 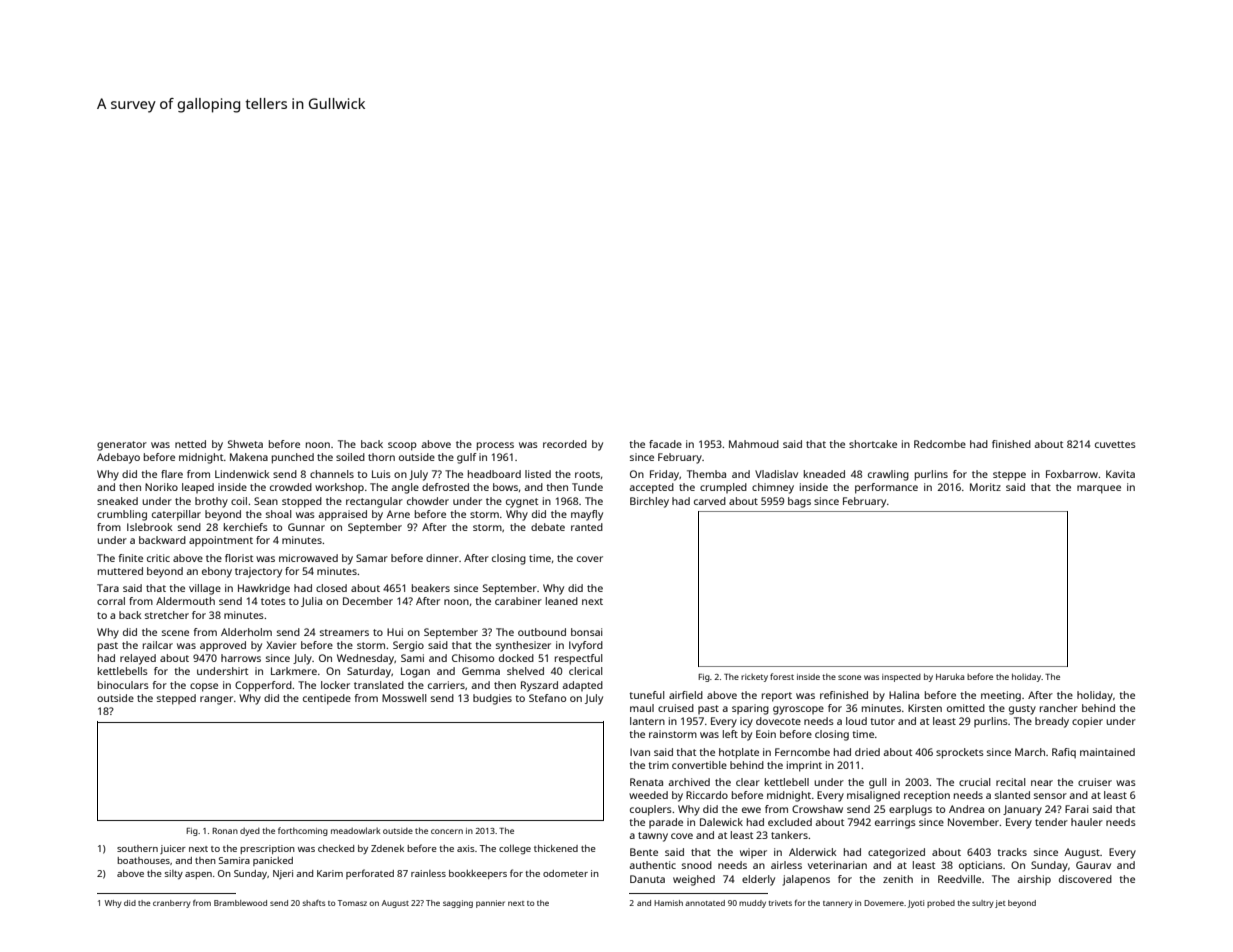 I want to click on December, so click(x=368, y=601).
